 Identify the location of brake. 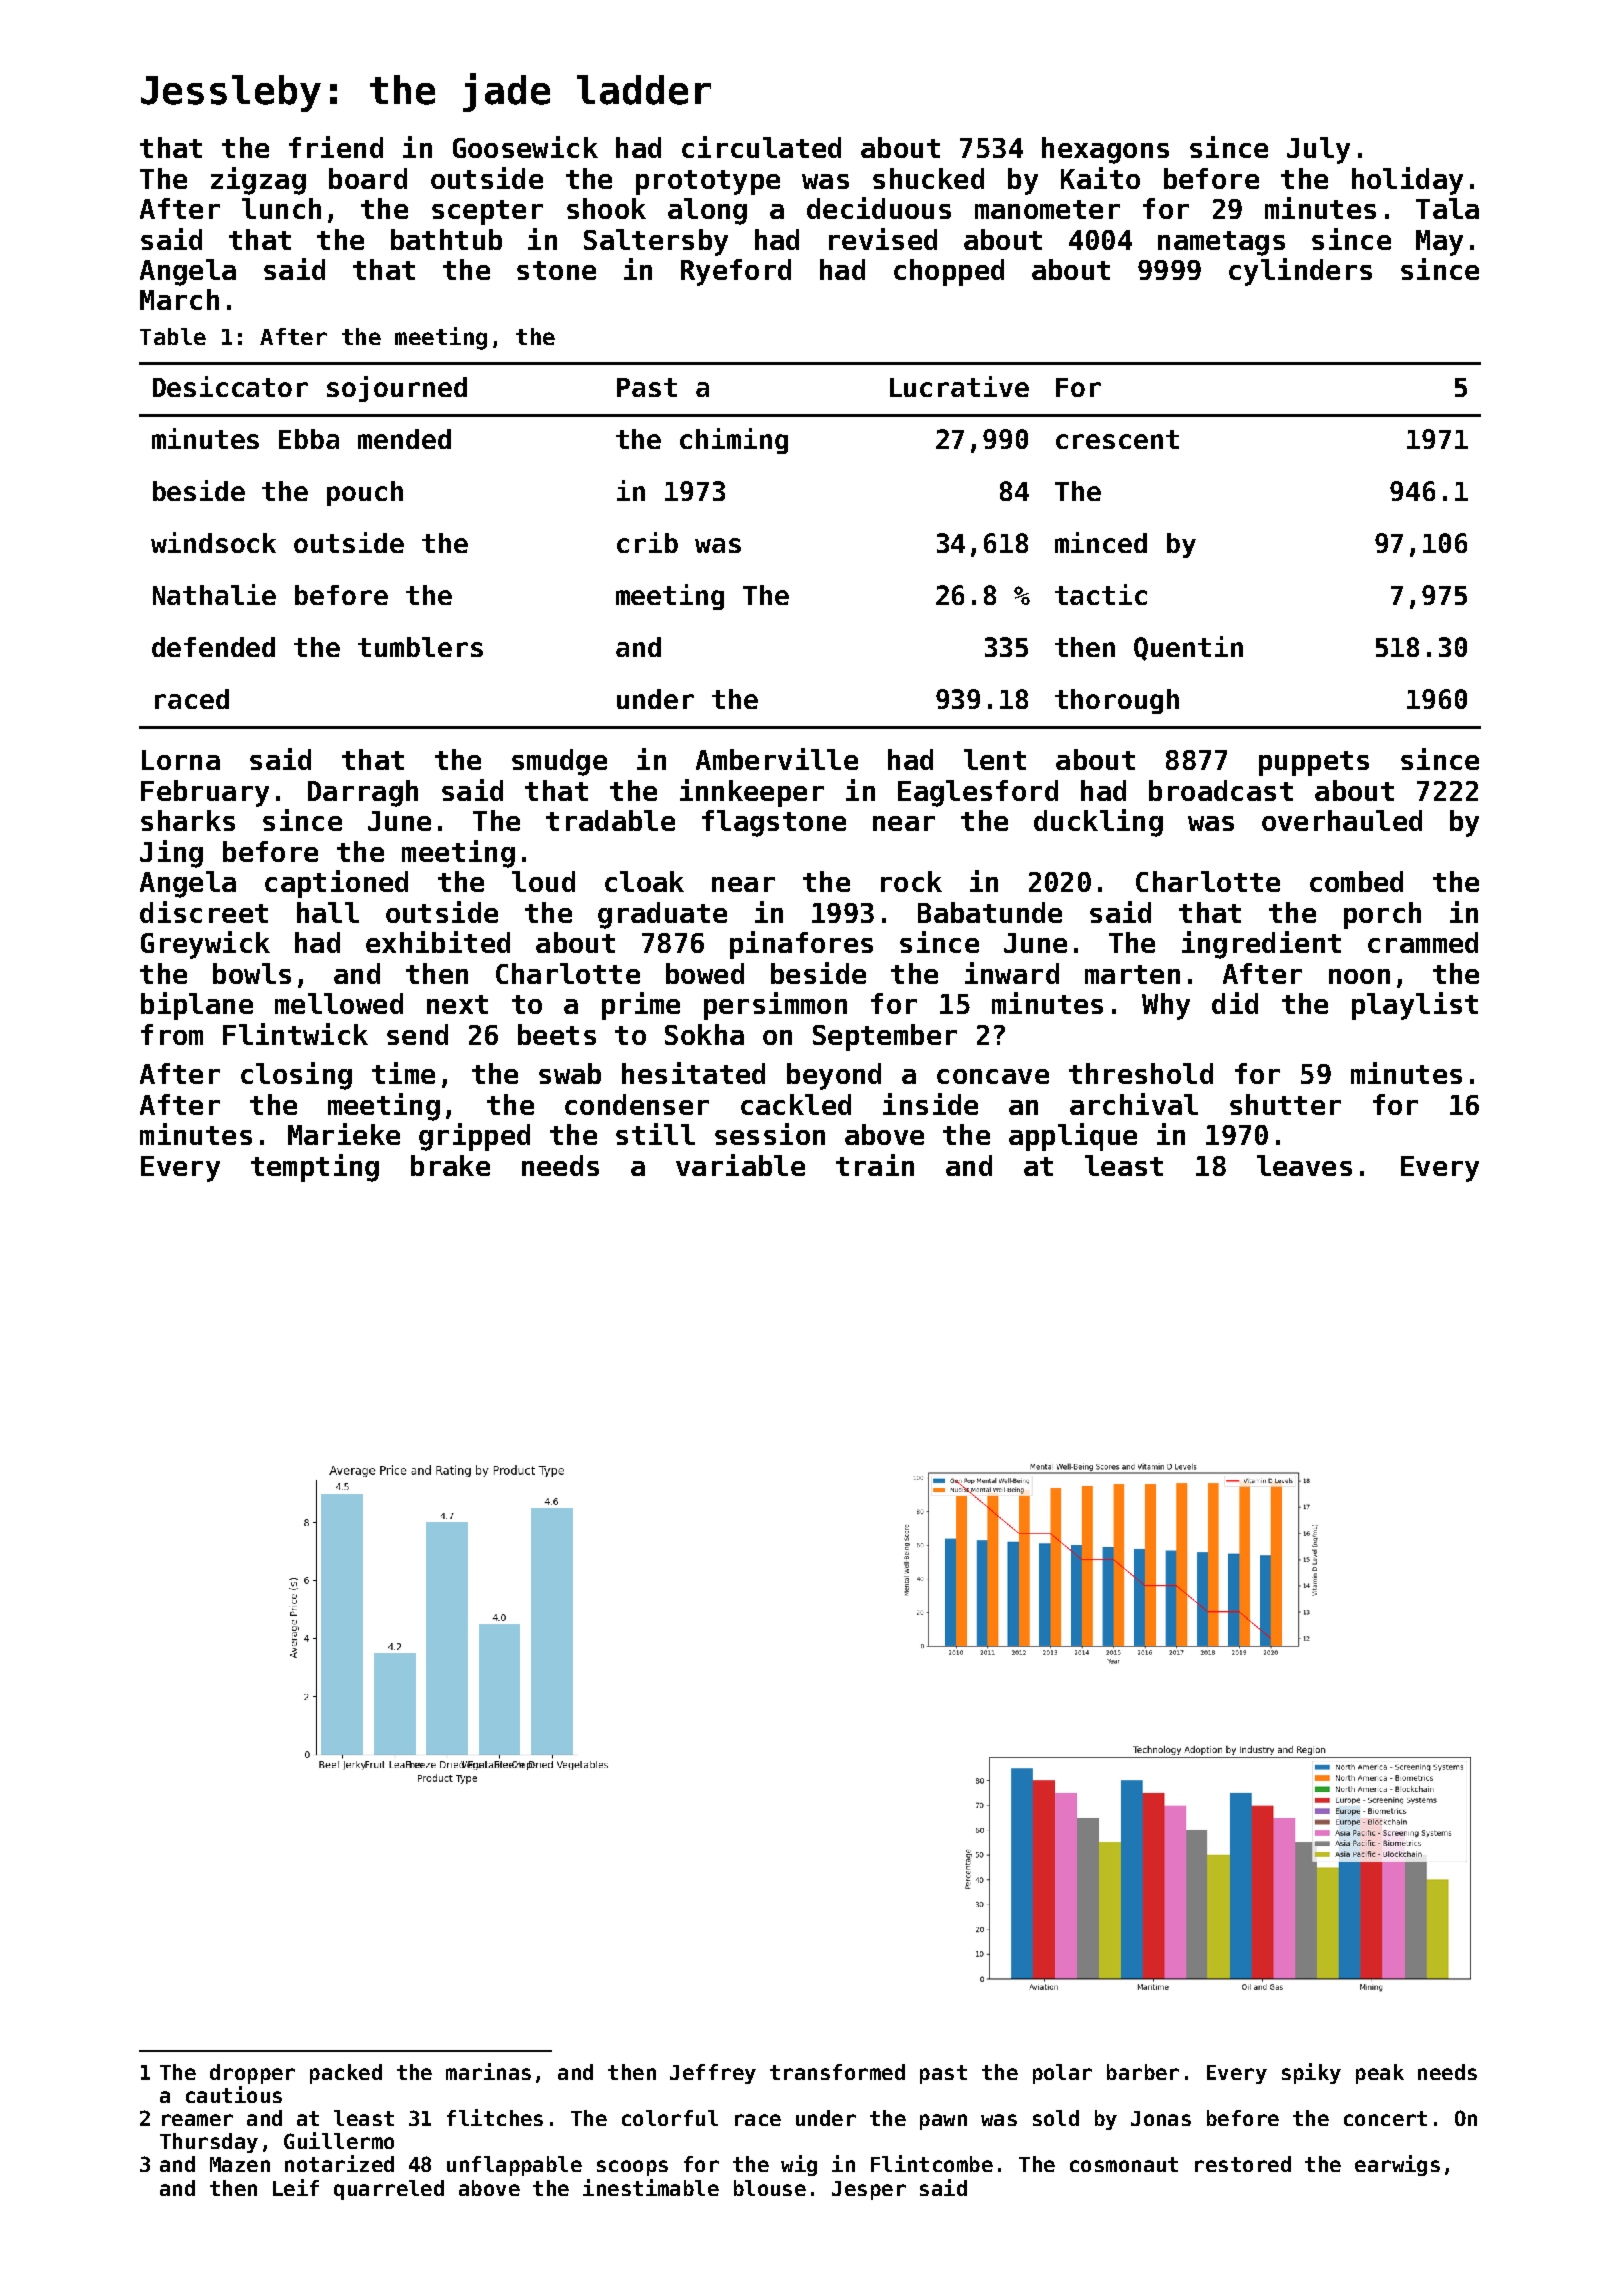
(450, 1165).
